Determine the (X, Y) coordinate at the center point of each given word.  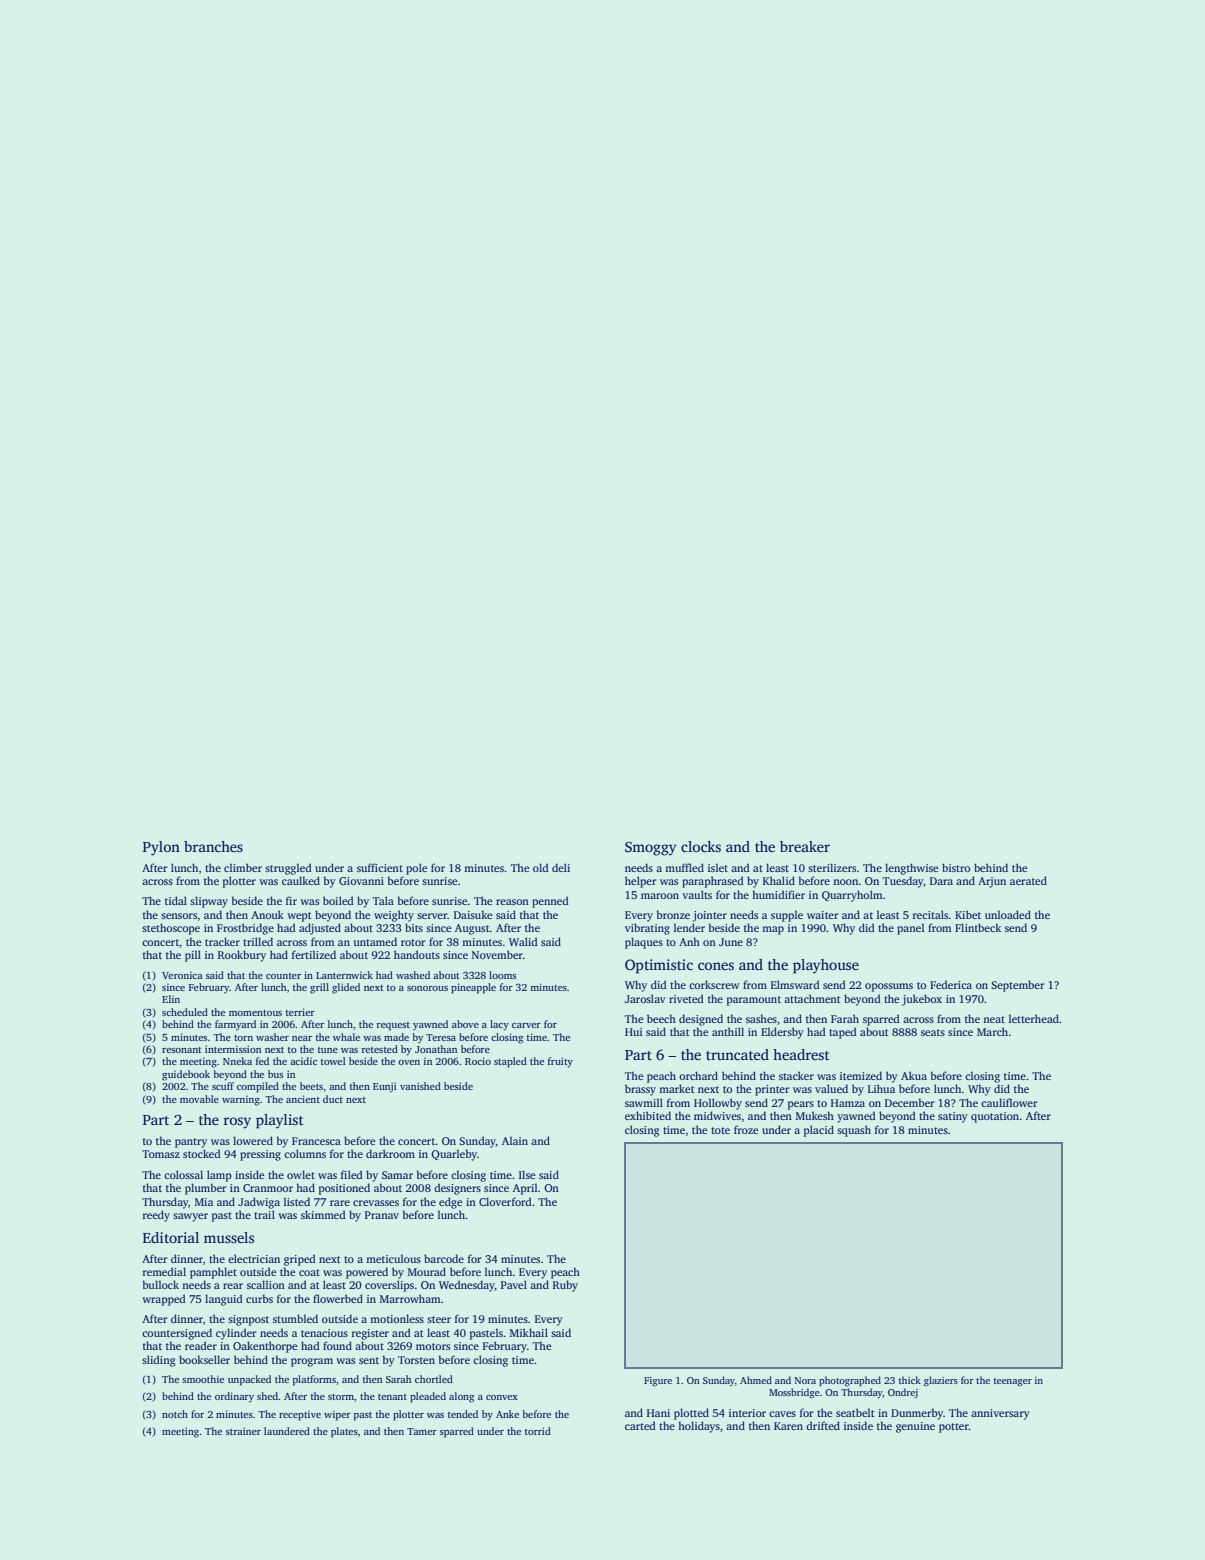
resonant (182, 1050)
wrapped (164, 1300)
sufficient (380, 867)
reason (512, 902)
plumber (206, 1189)
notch (175, 1414)
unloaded (1008, 914)
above (465, 1024)
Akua (914, 1075)
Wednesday (467, 1286)
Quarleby (454, 1155)
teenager (1013, 1382)
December (910, 1102)
